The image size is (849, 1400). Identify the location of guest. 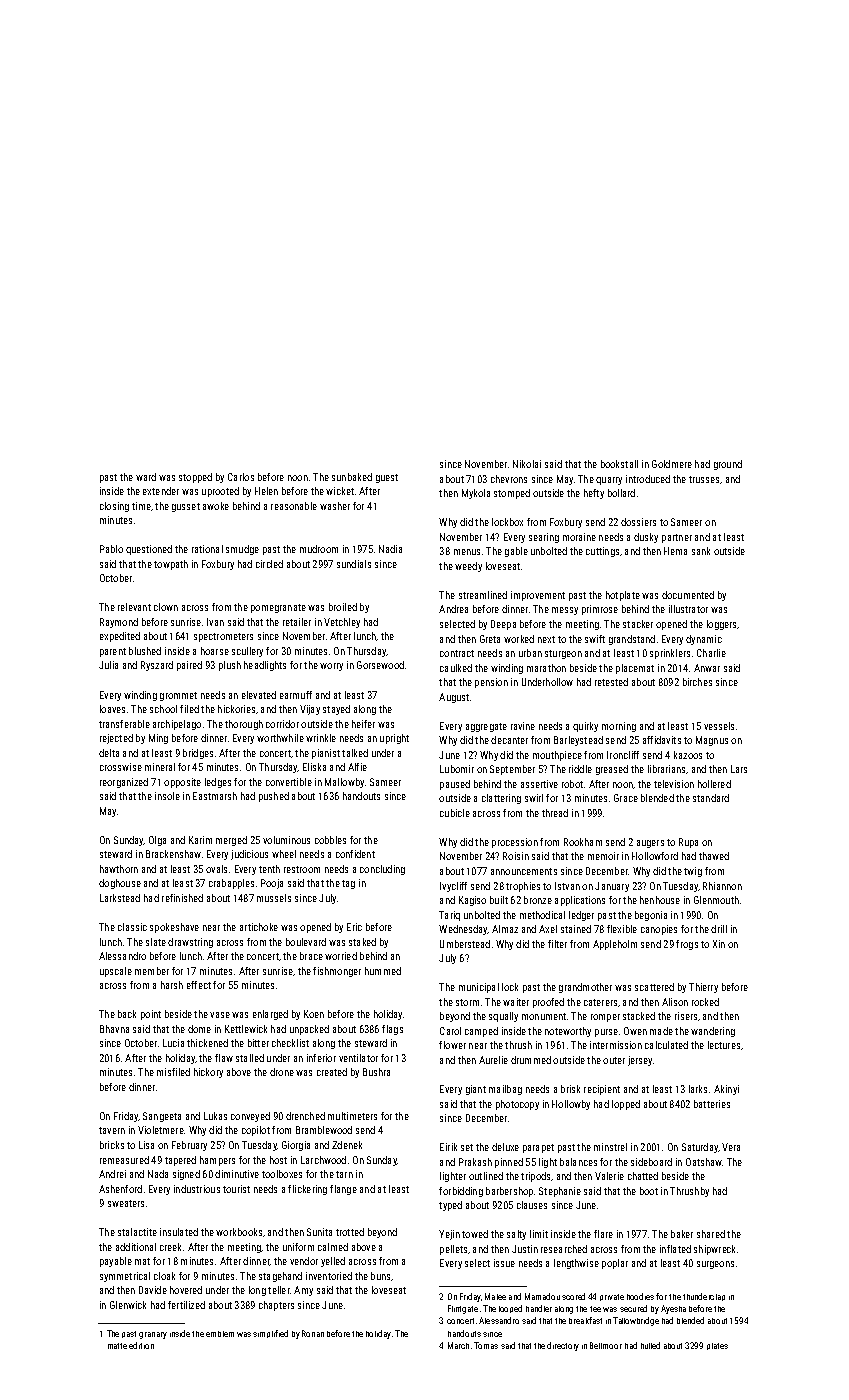
(387, 478).
